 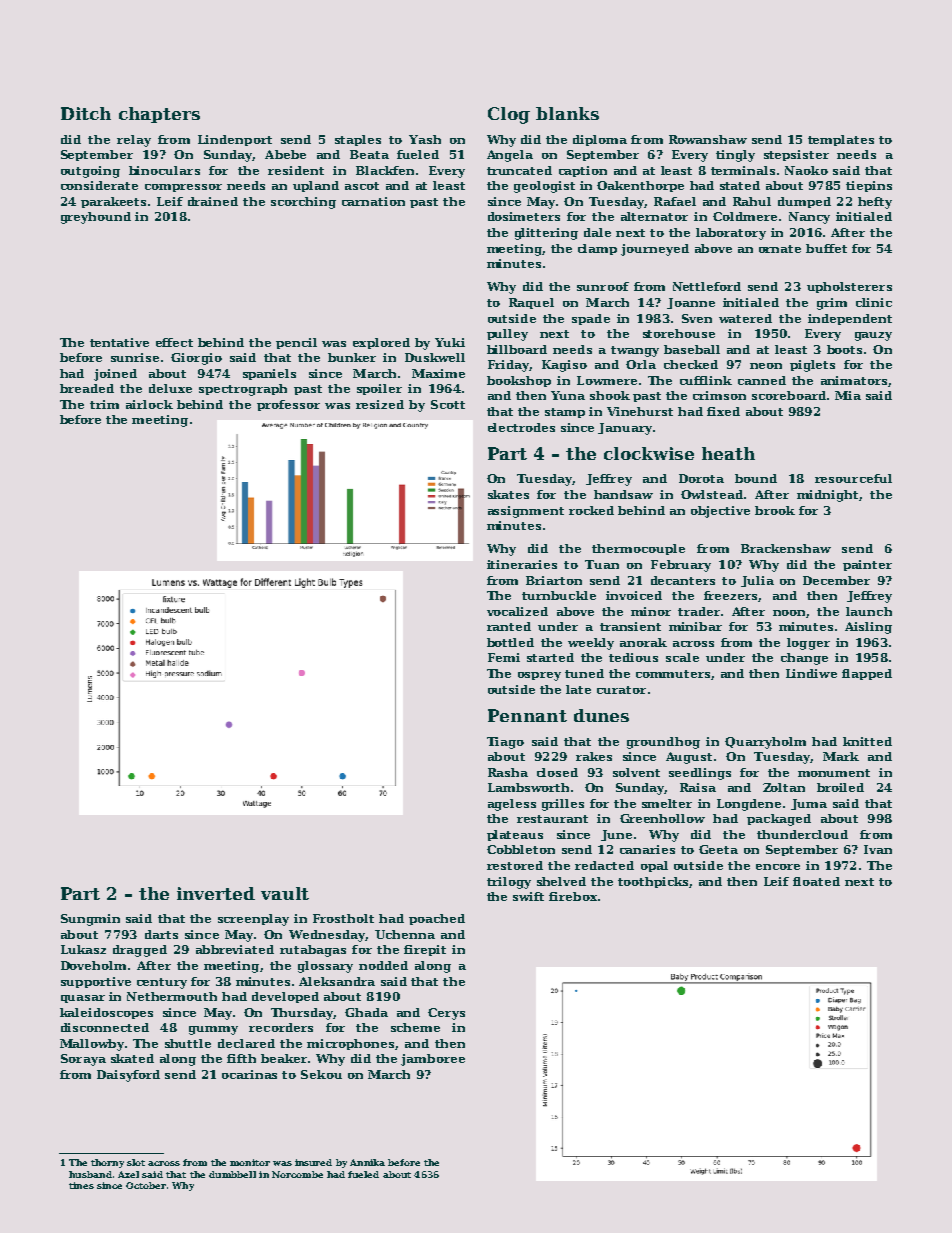 I want to click on journeyed, so click(x=655, y=250).
